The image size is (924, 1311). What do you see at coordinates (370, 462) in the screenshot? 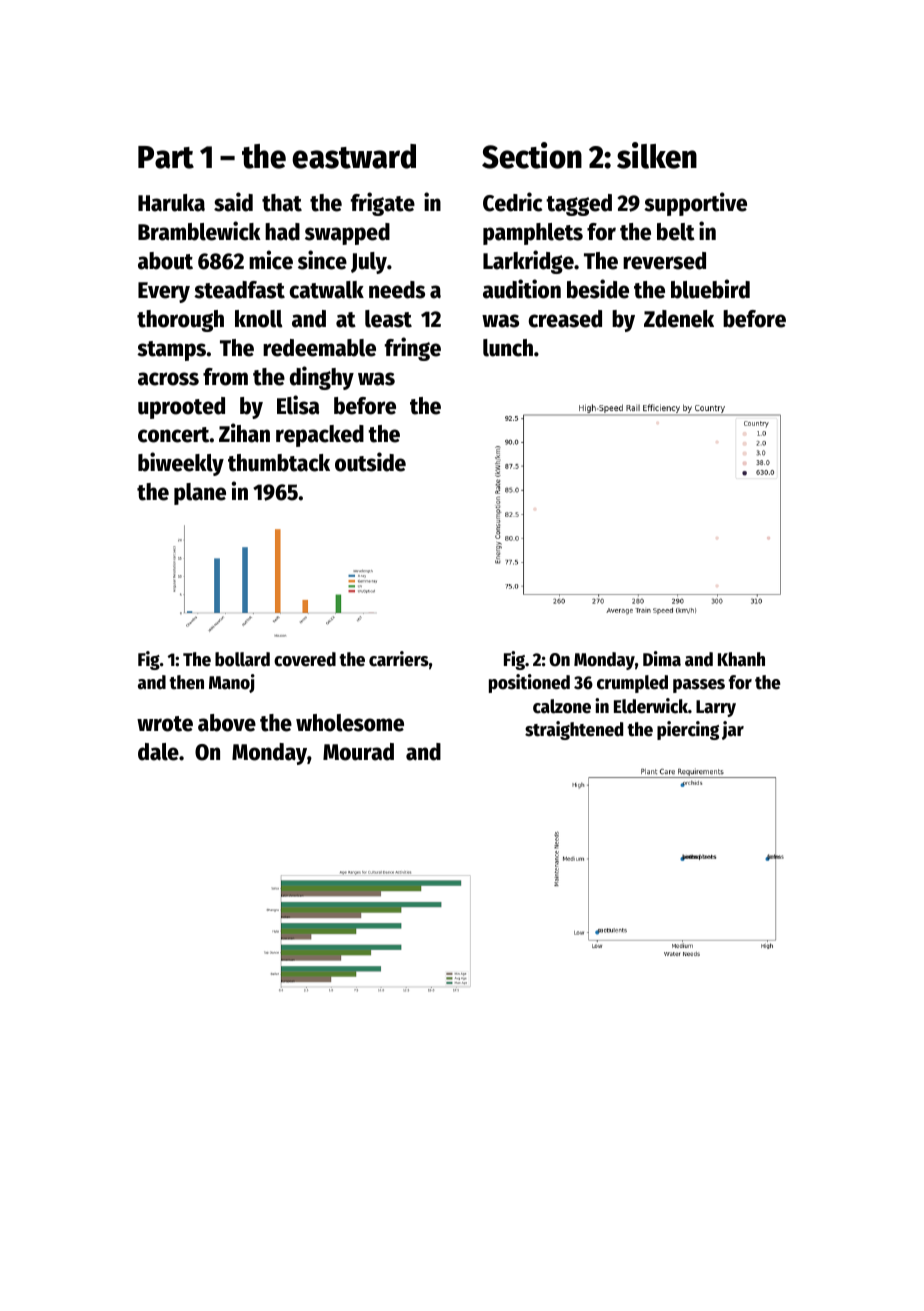
I see `outside` at bounding box center [370, 462].
